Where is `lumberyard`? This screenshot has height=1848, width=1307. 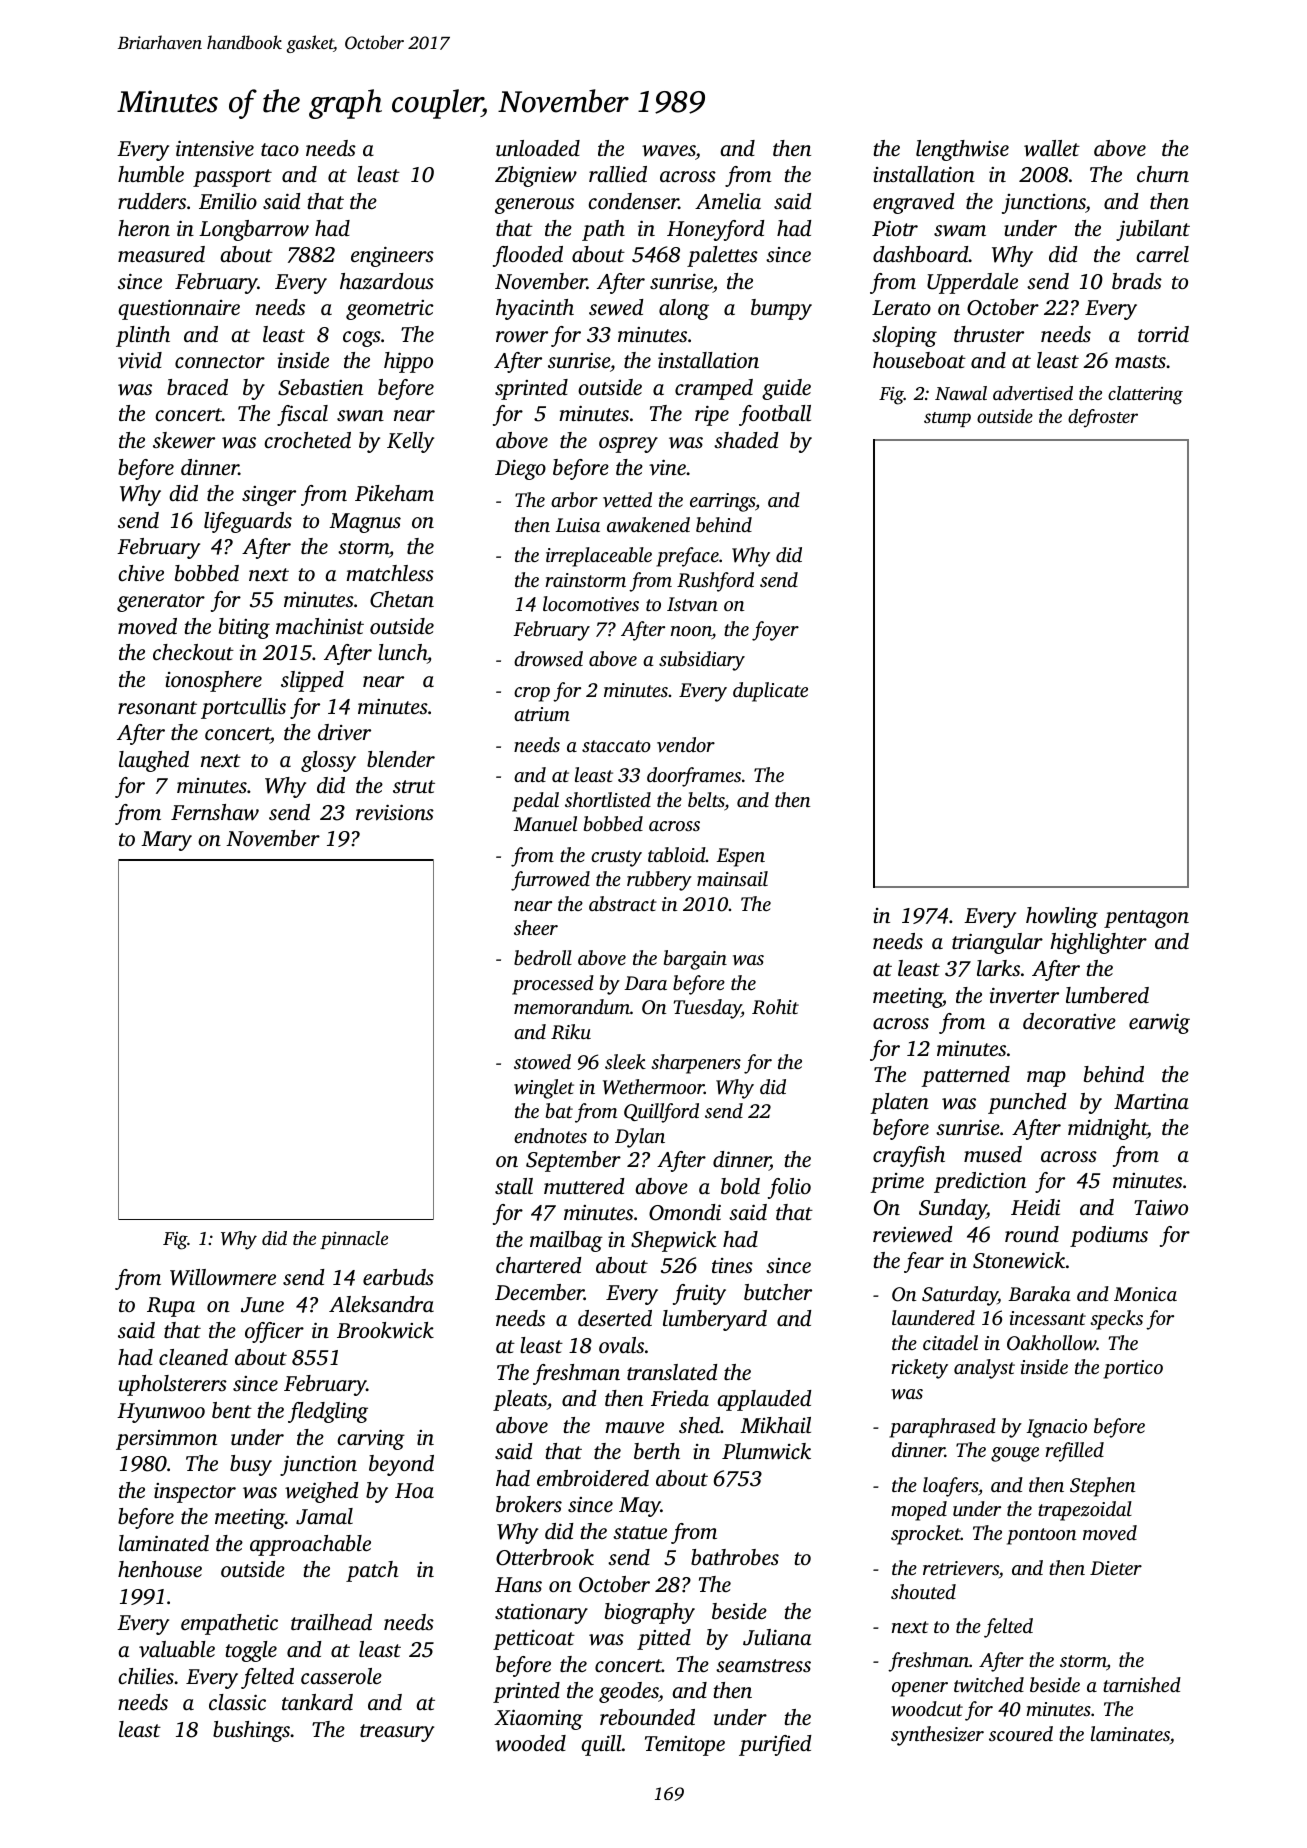
lumberyard is located at coordinates (715, 1320).
